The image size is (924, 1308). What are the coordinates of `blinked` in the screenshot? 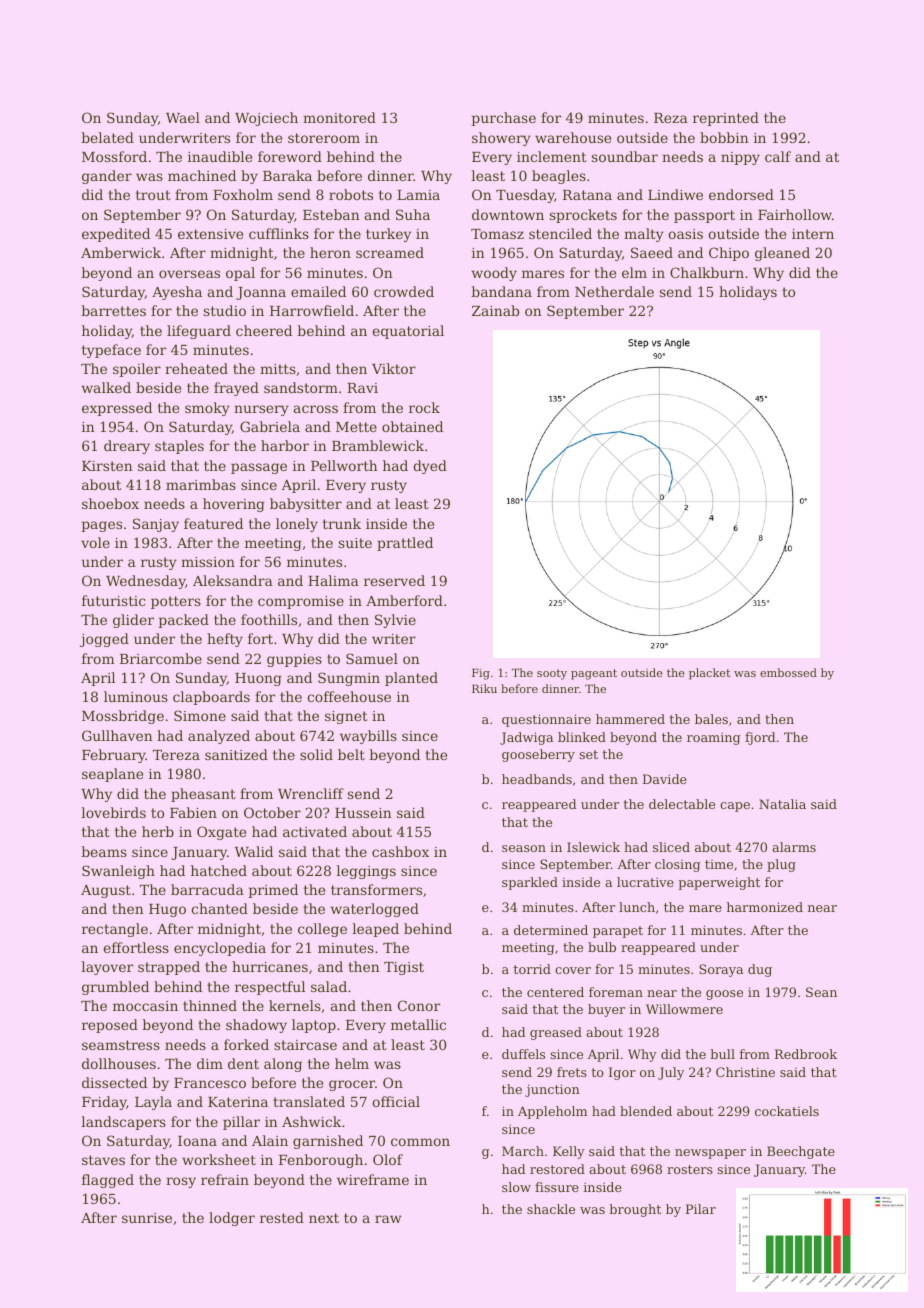 It's located at (582, 737).
